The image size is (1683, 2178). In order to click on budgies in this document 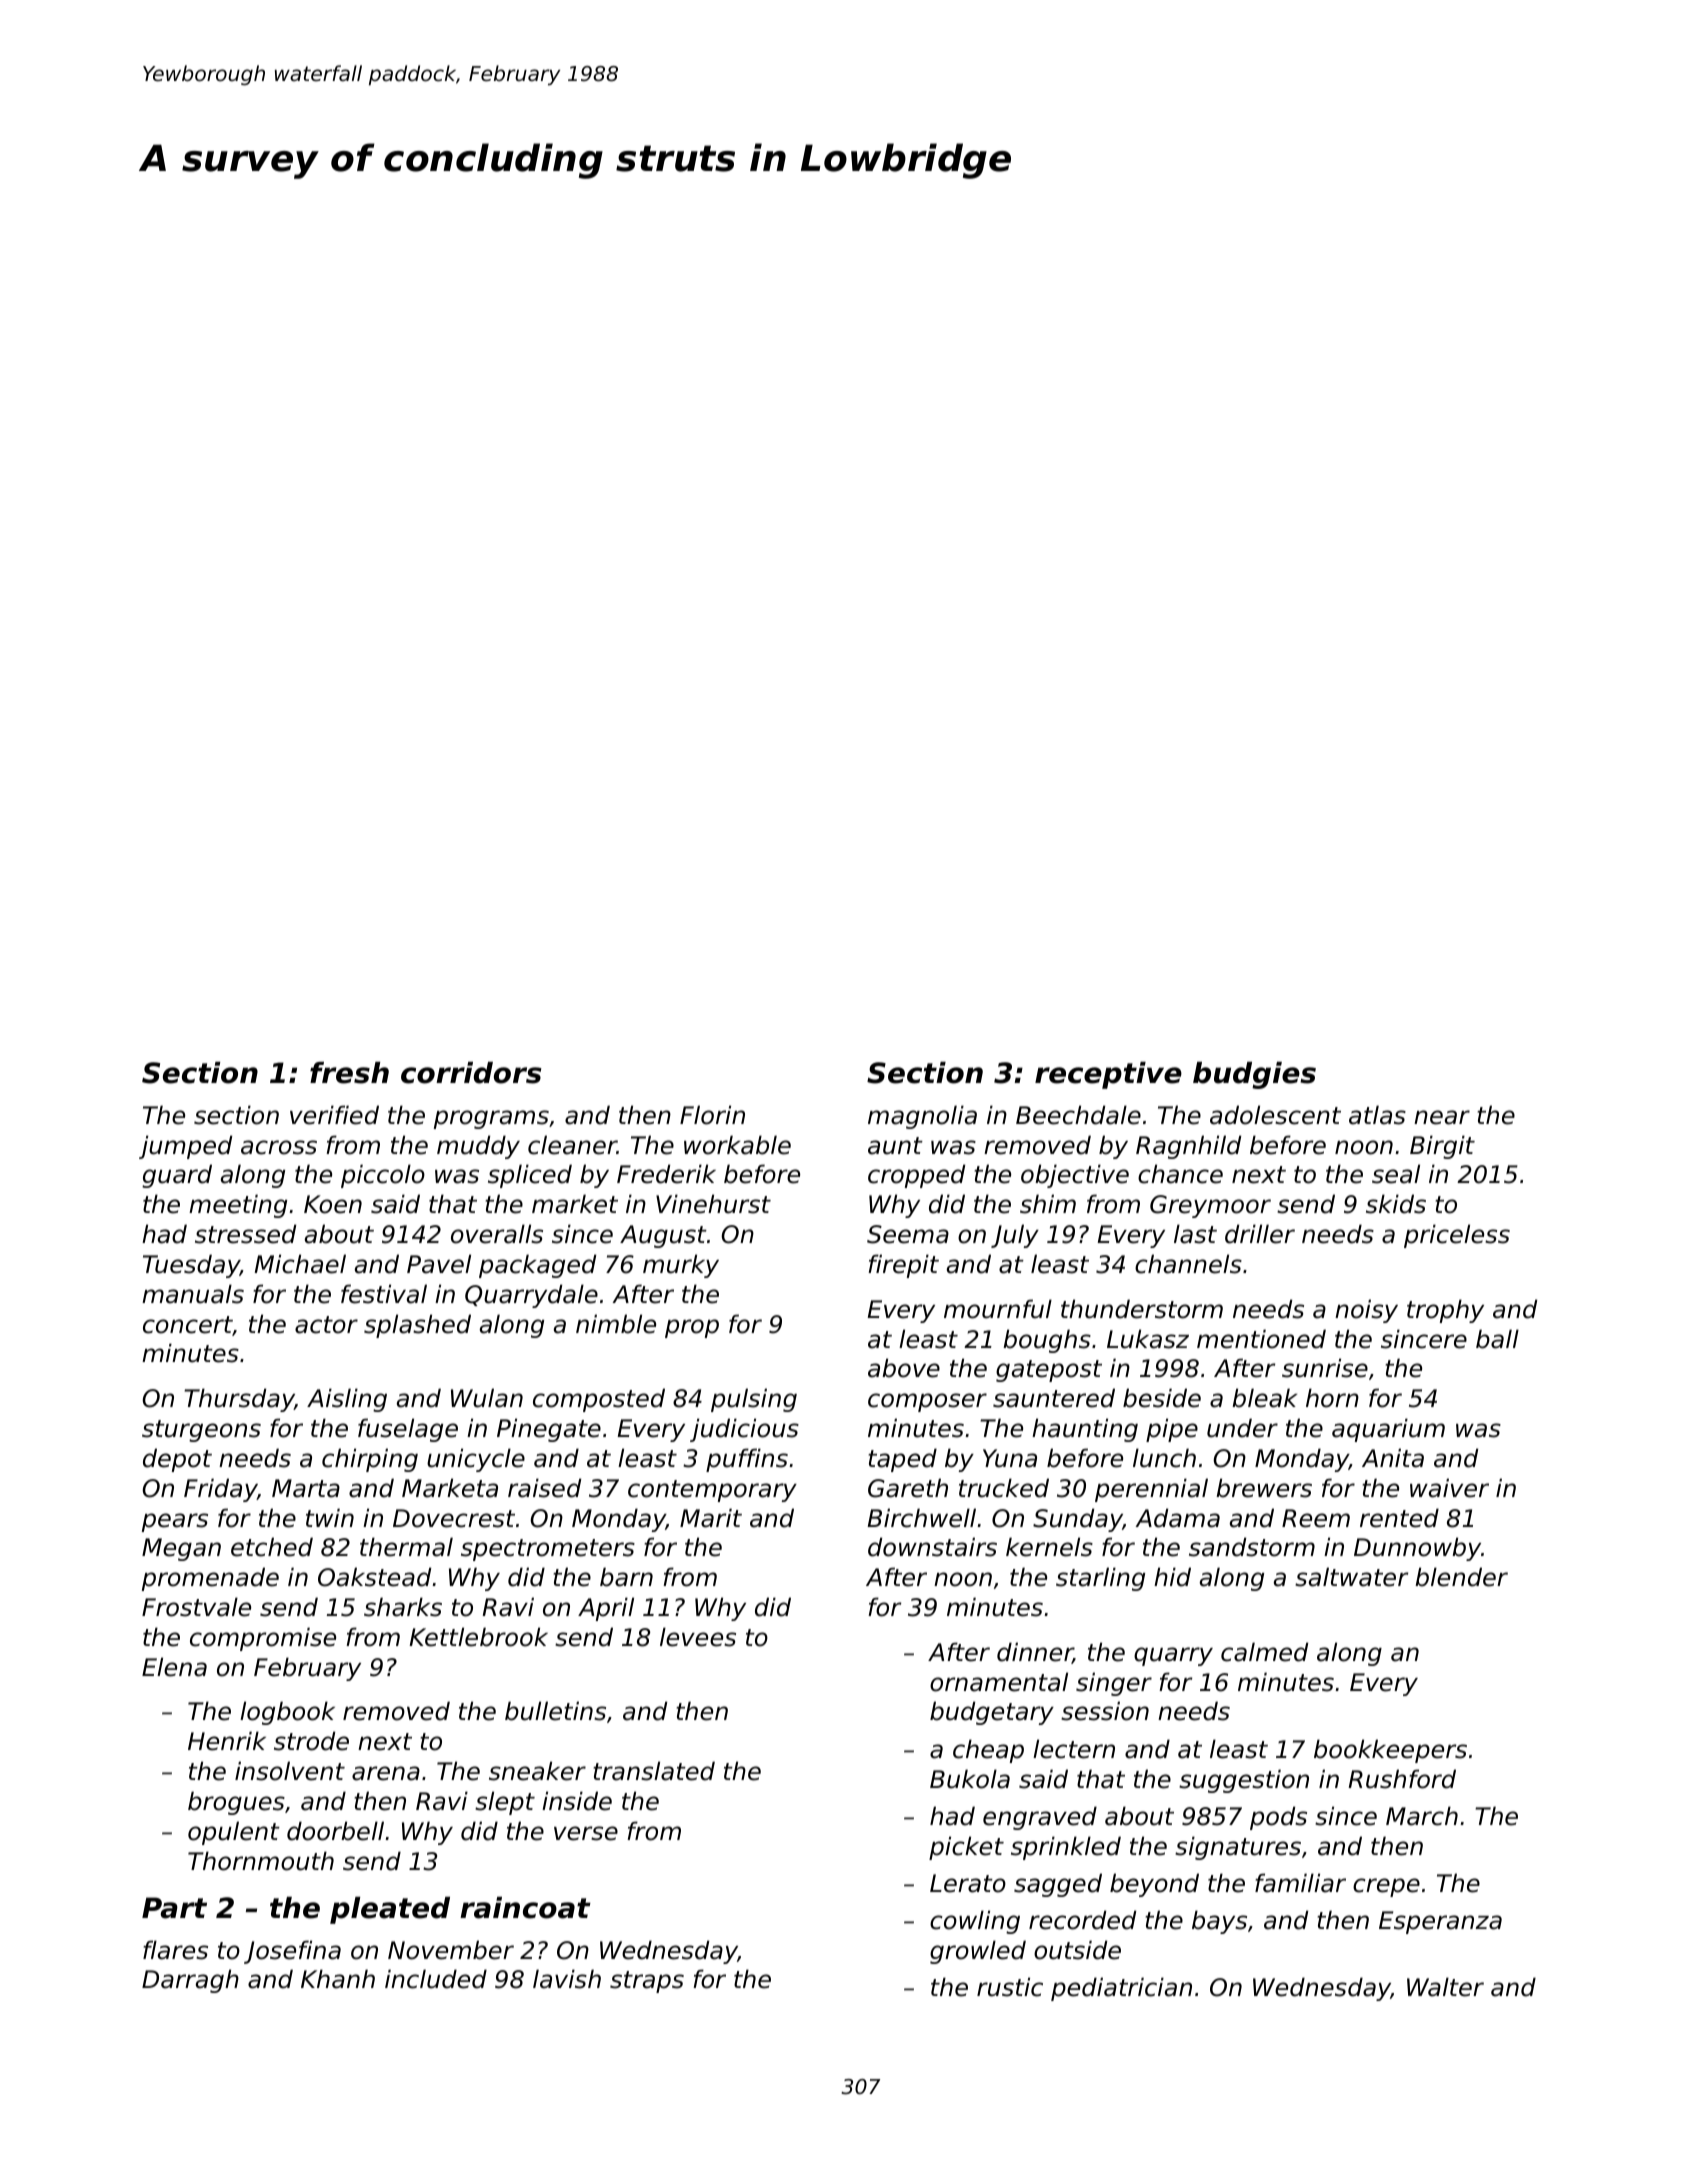, I will do `click(1254, 1075)`.
